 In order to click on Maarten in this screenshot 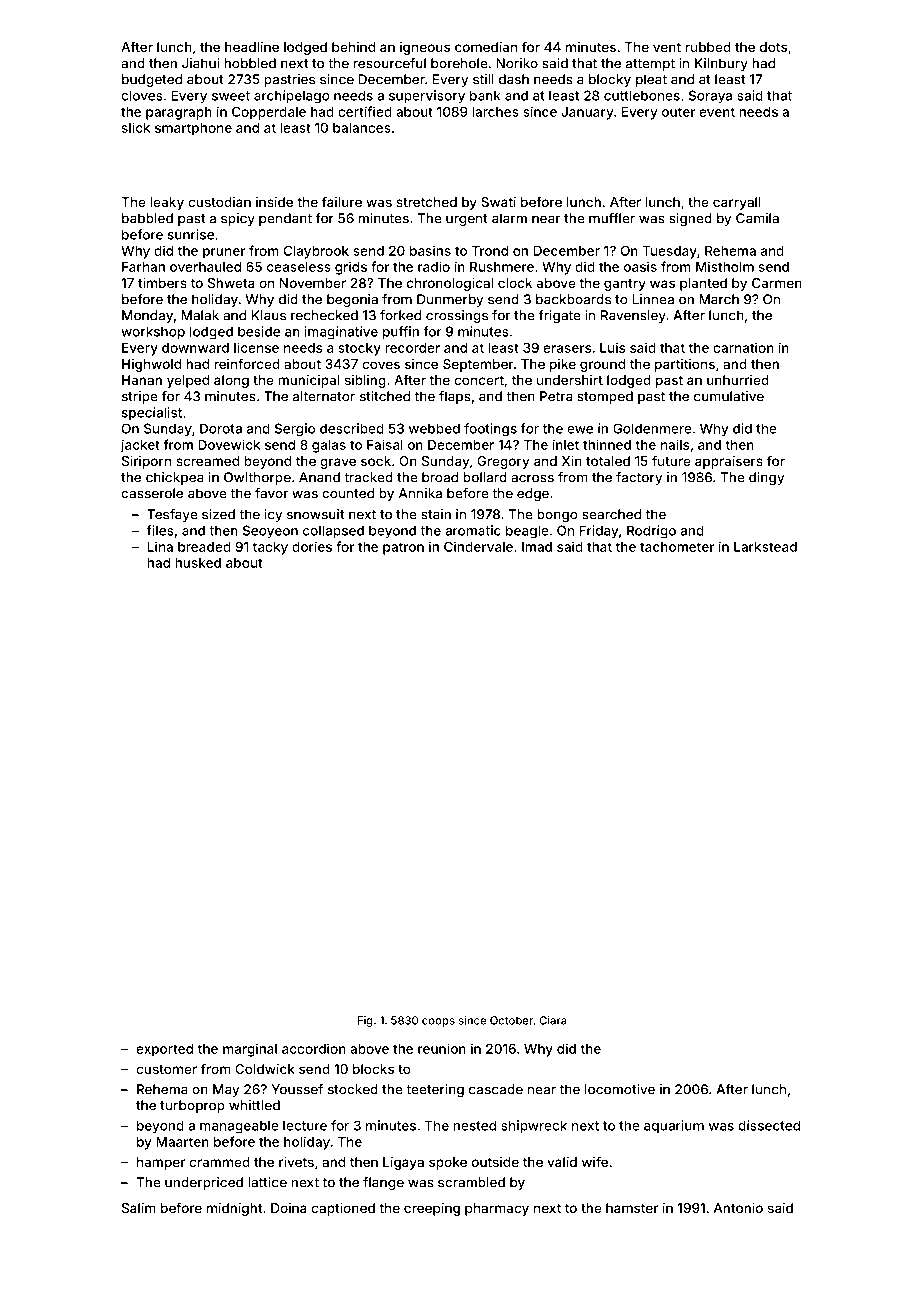, I will do `click(182, 1142)`.
